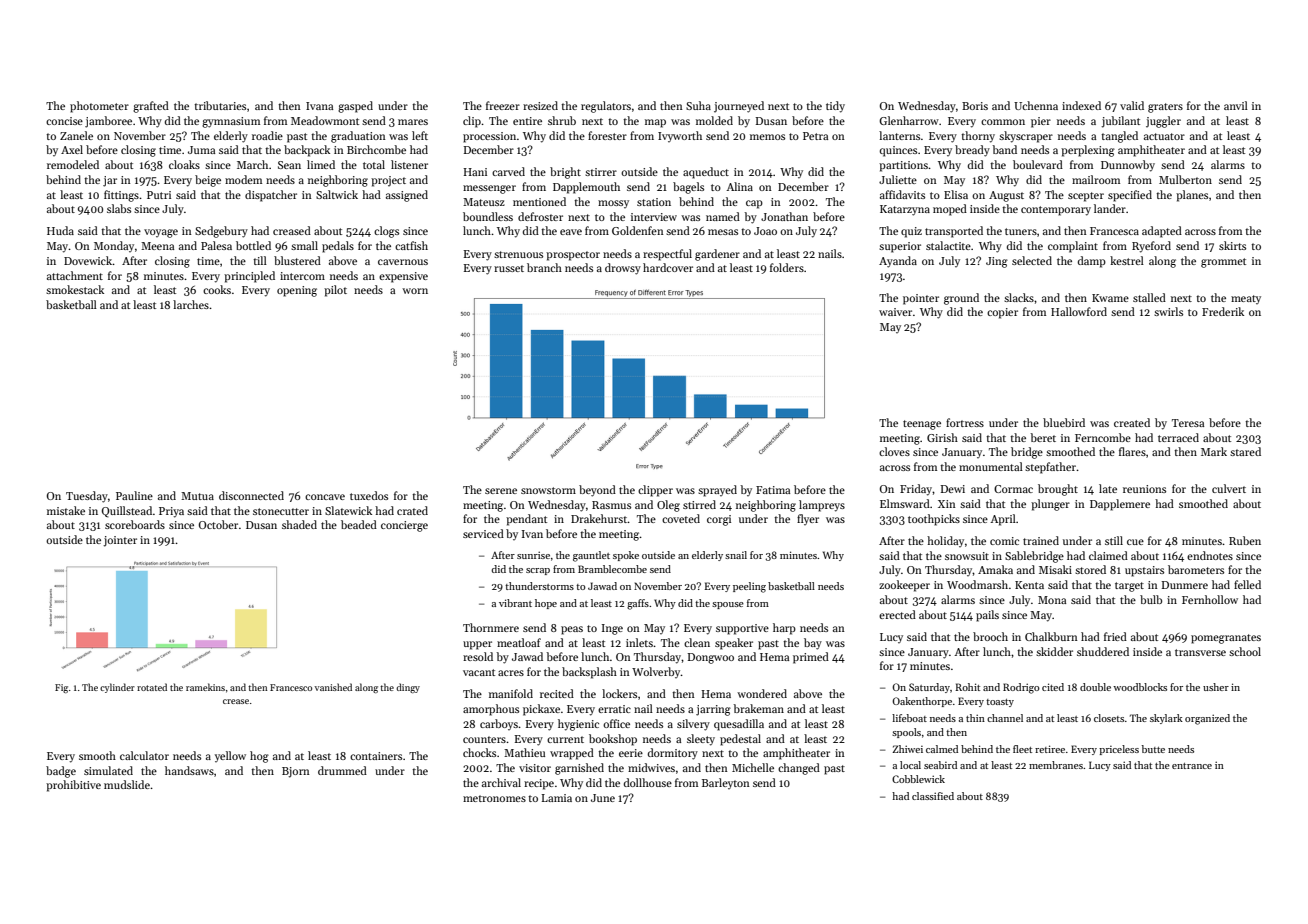 This page has width=1308, height=924. Describe the element at coordinates (540, 105) in the page. I see `resized` at that location.
